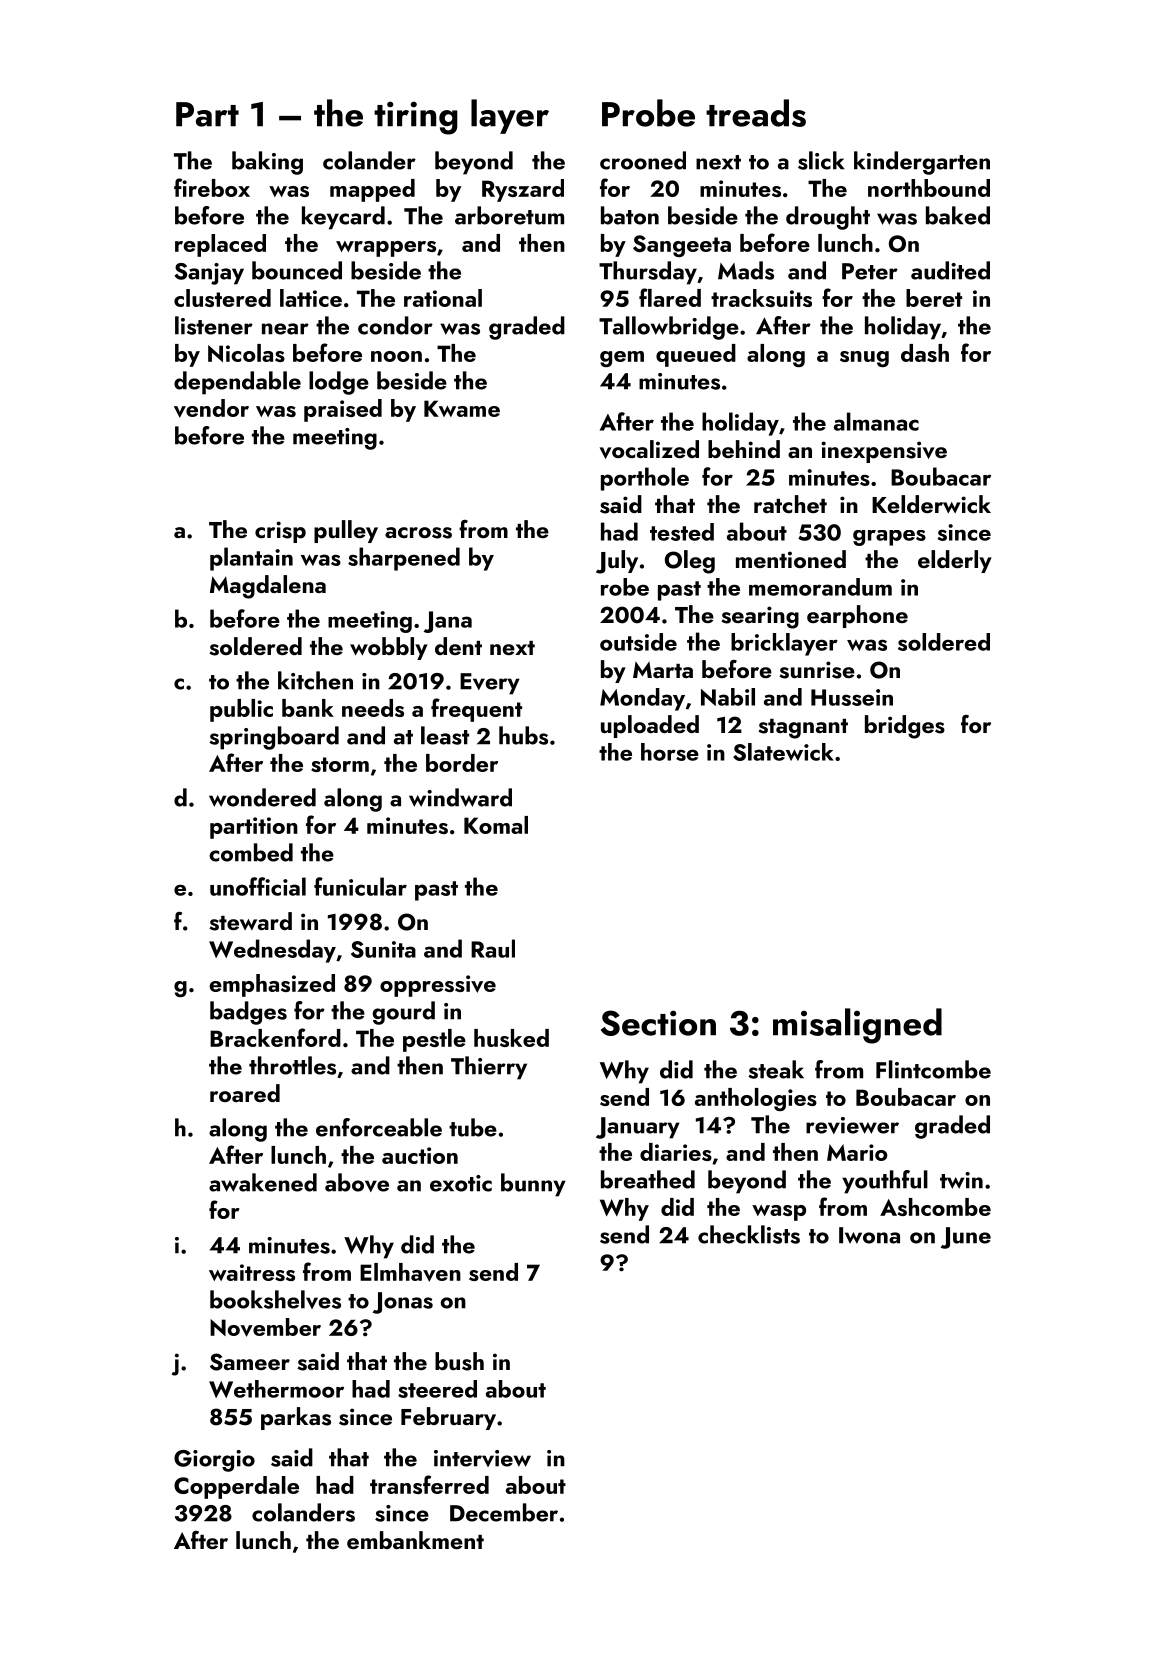 This page has width=1165, height=1654. What do you see at coordinates (265, 1327) in the page?
I see `November` at bounding box center [265, 1327].
